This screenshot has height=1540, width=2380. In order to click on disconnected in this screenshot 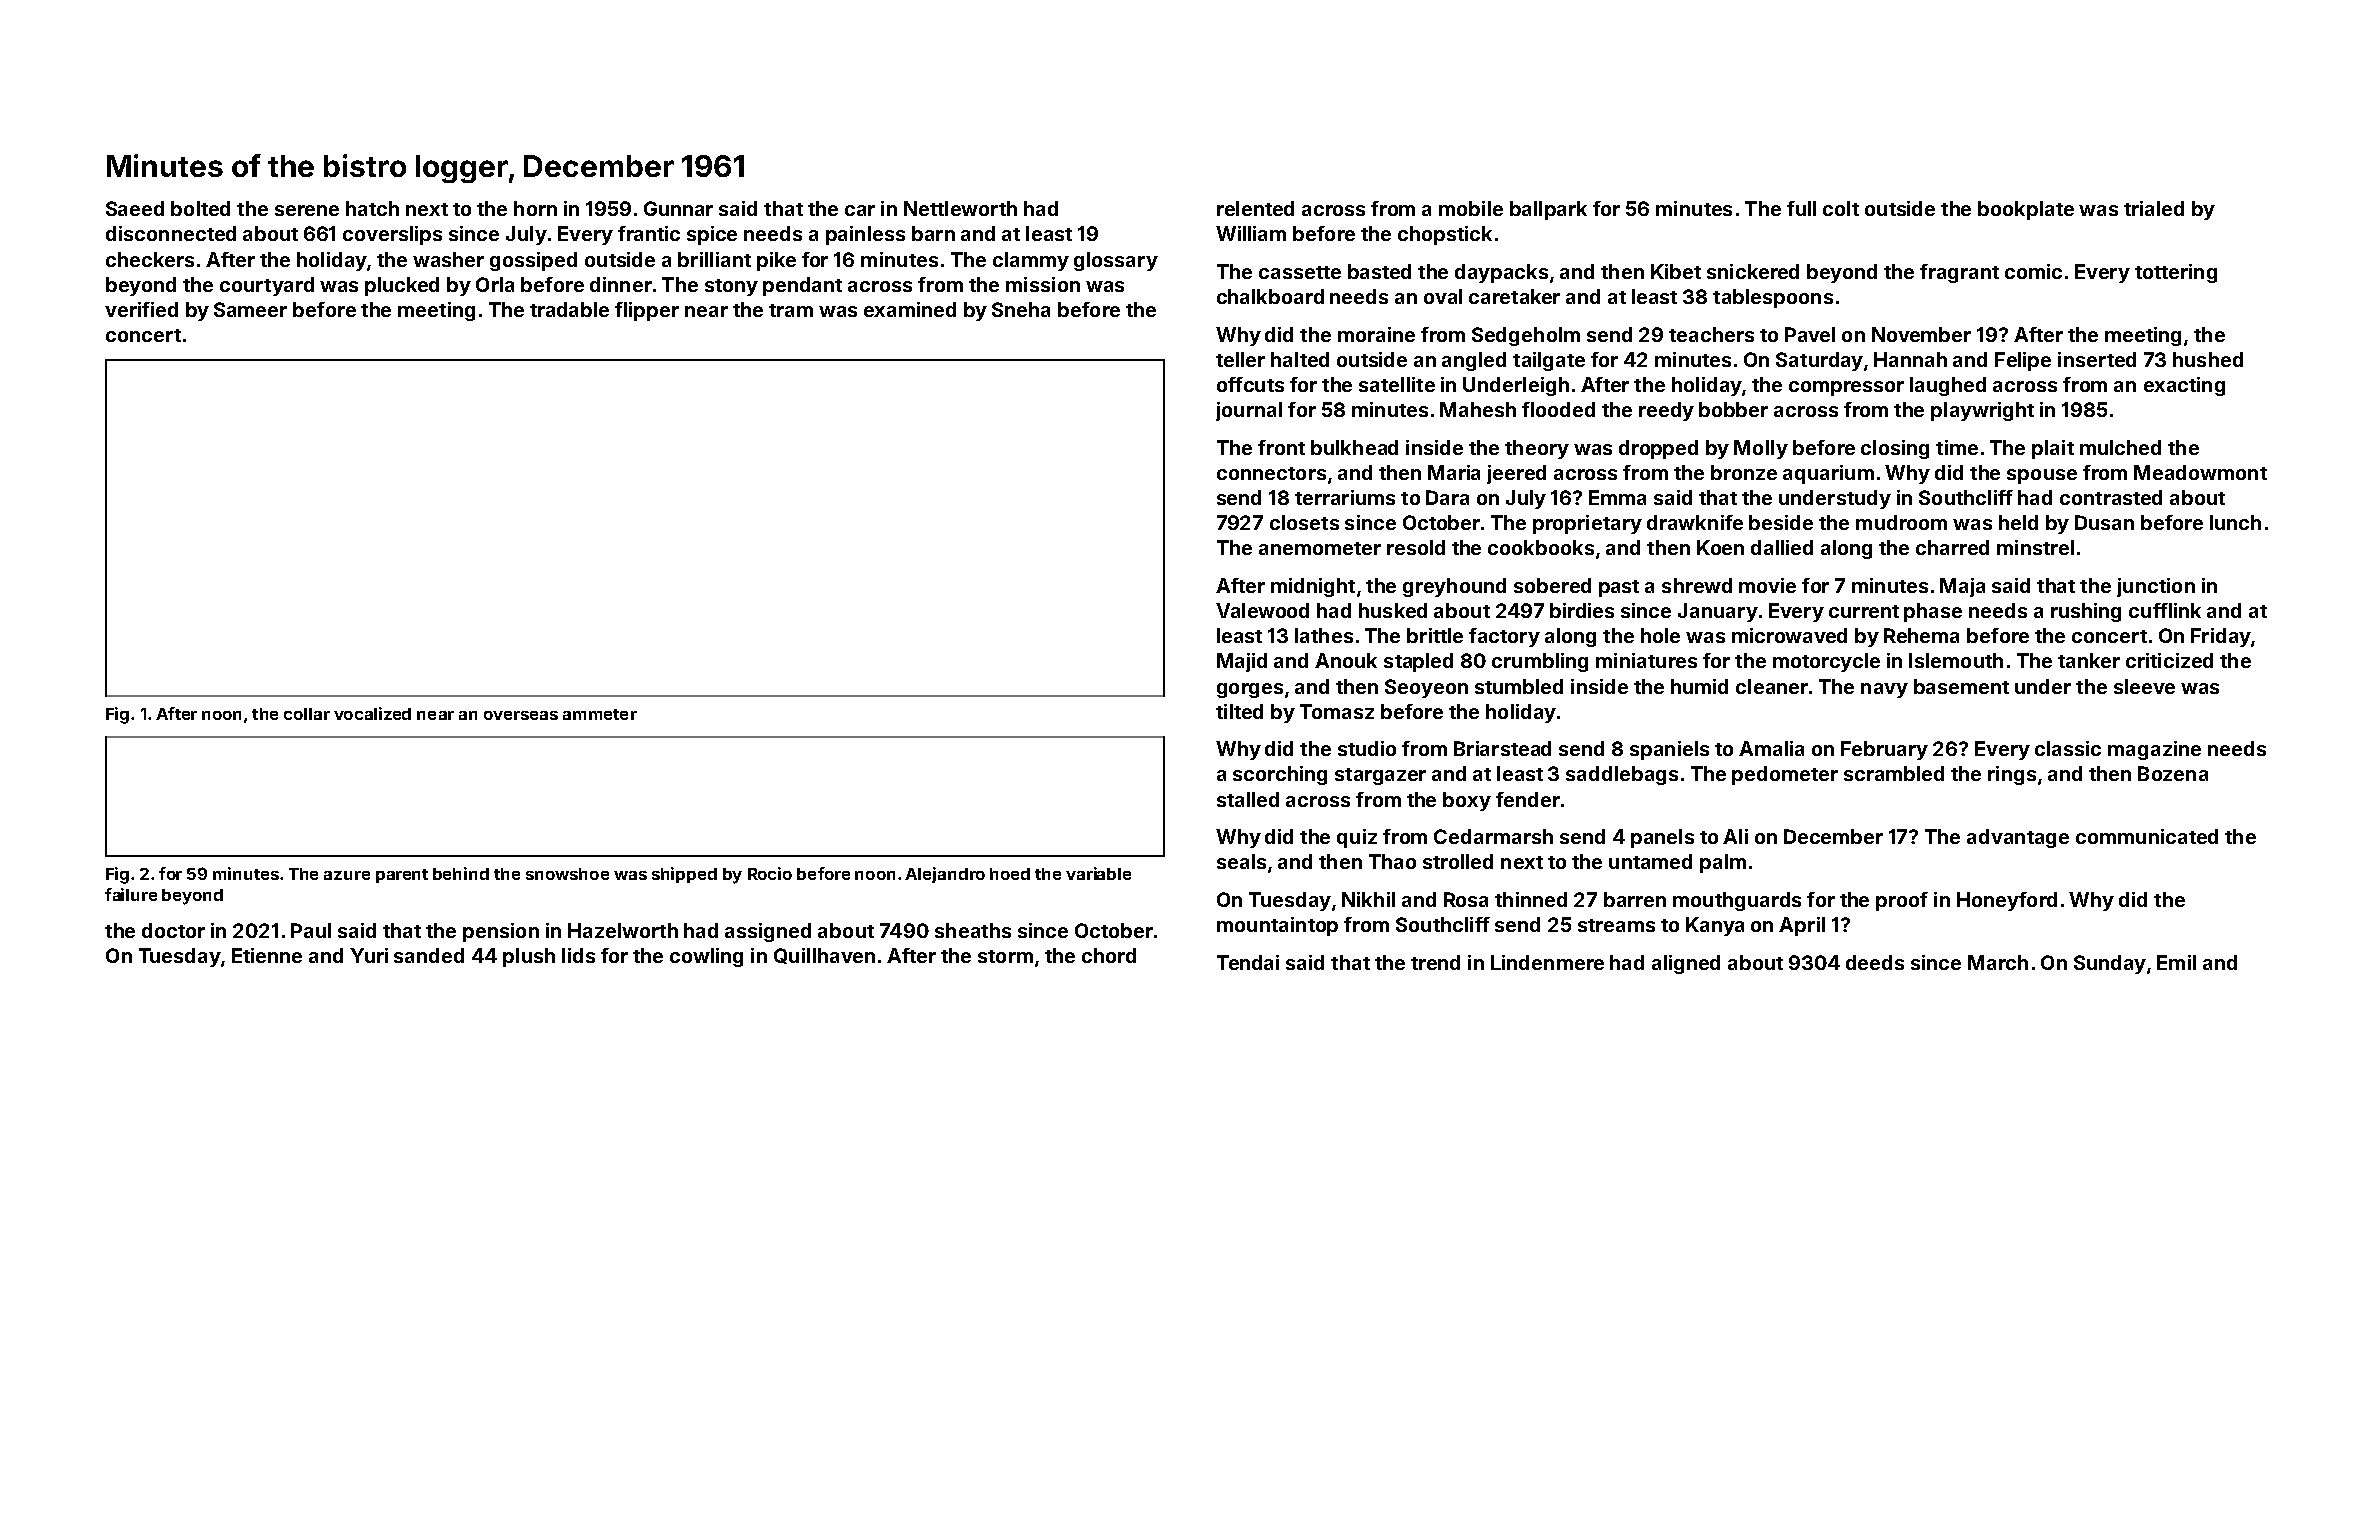, I will do `click(171, 233)`.
